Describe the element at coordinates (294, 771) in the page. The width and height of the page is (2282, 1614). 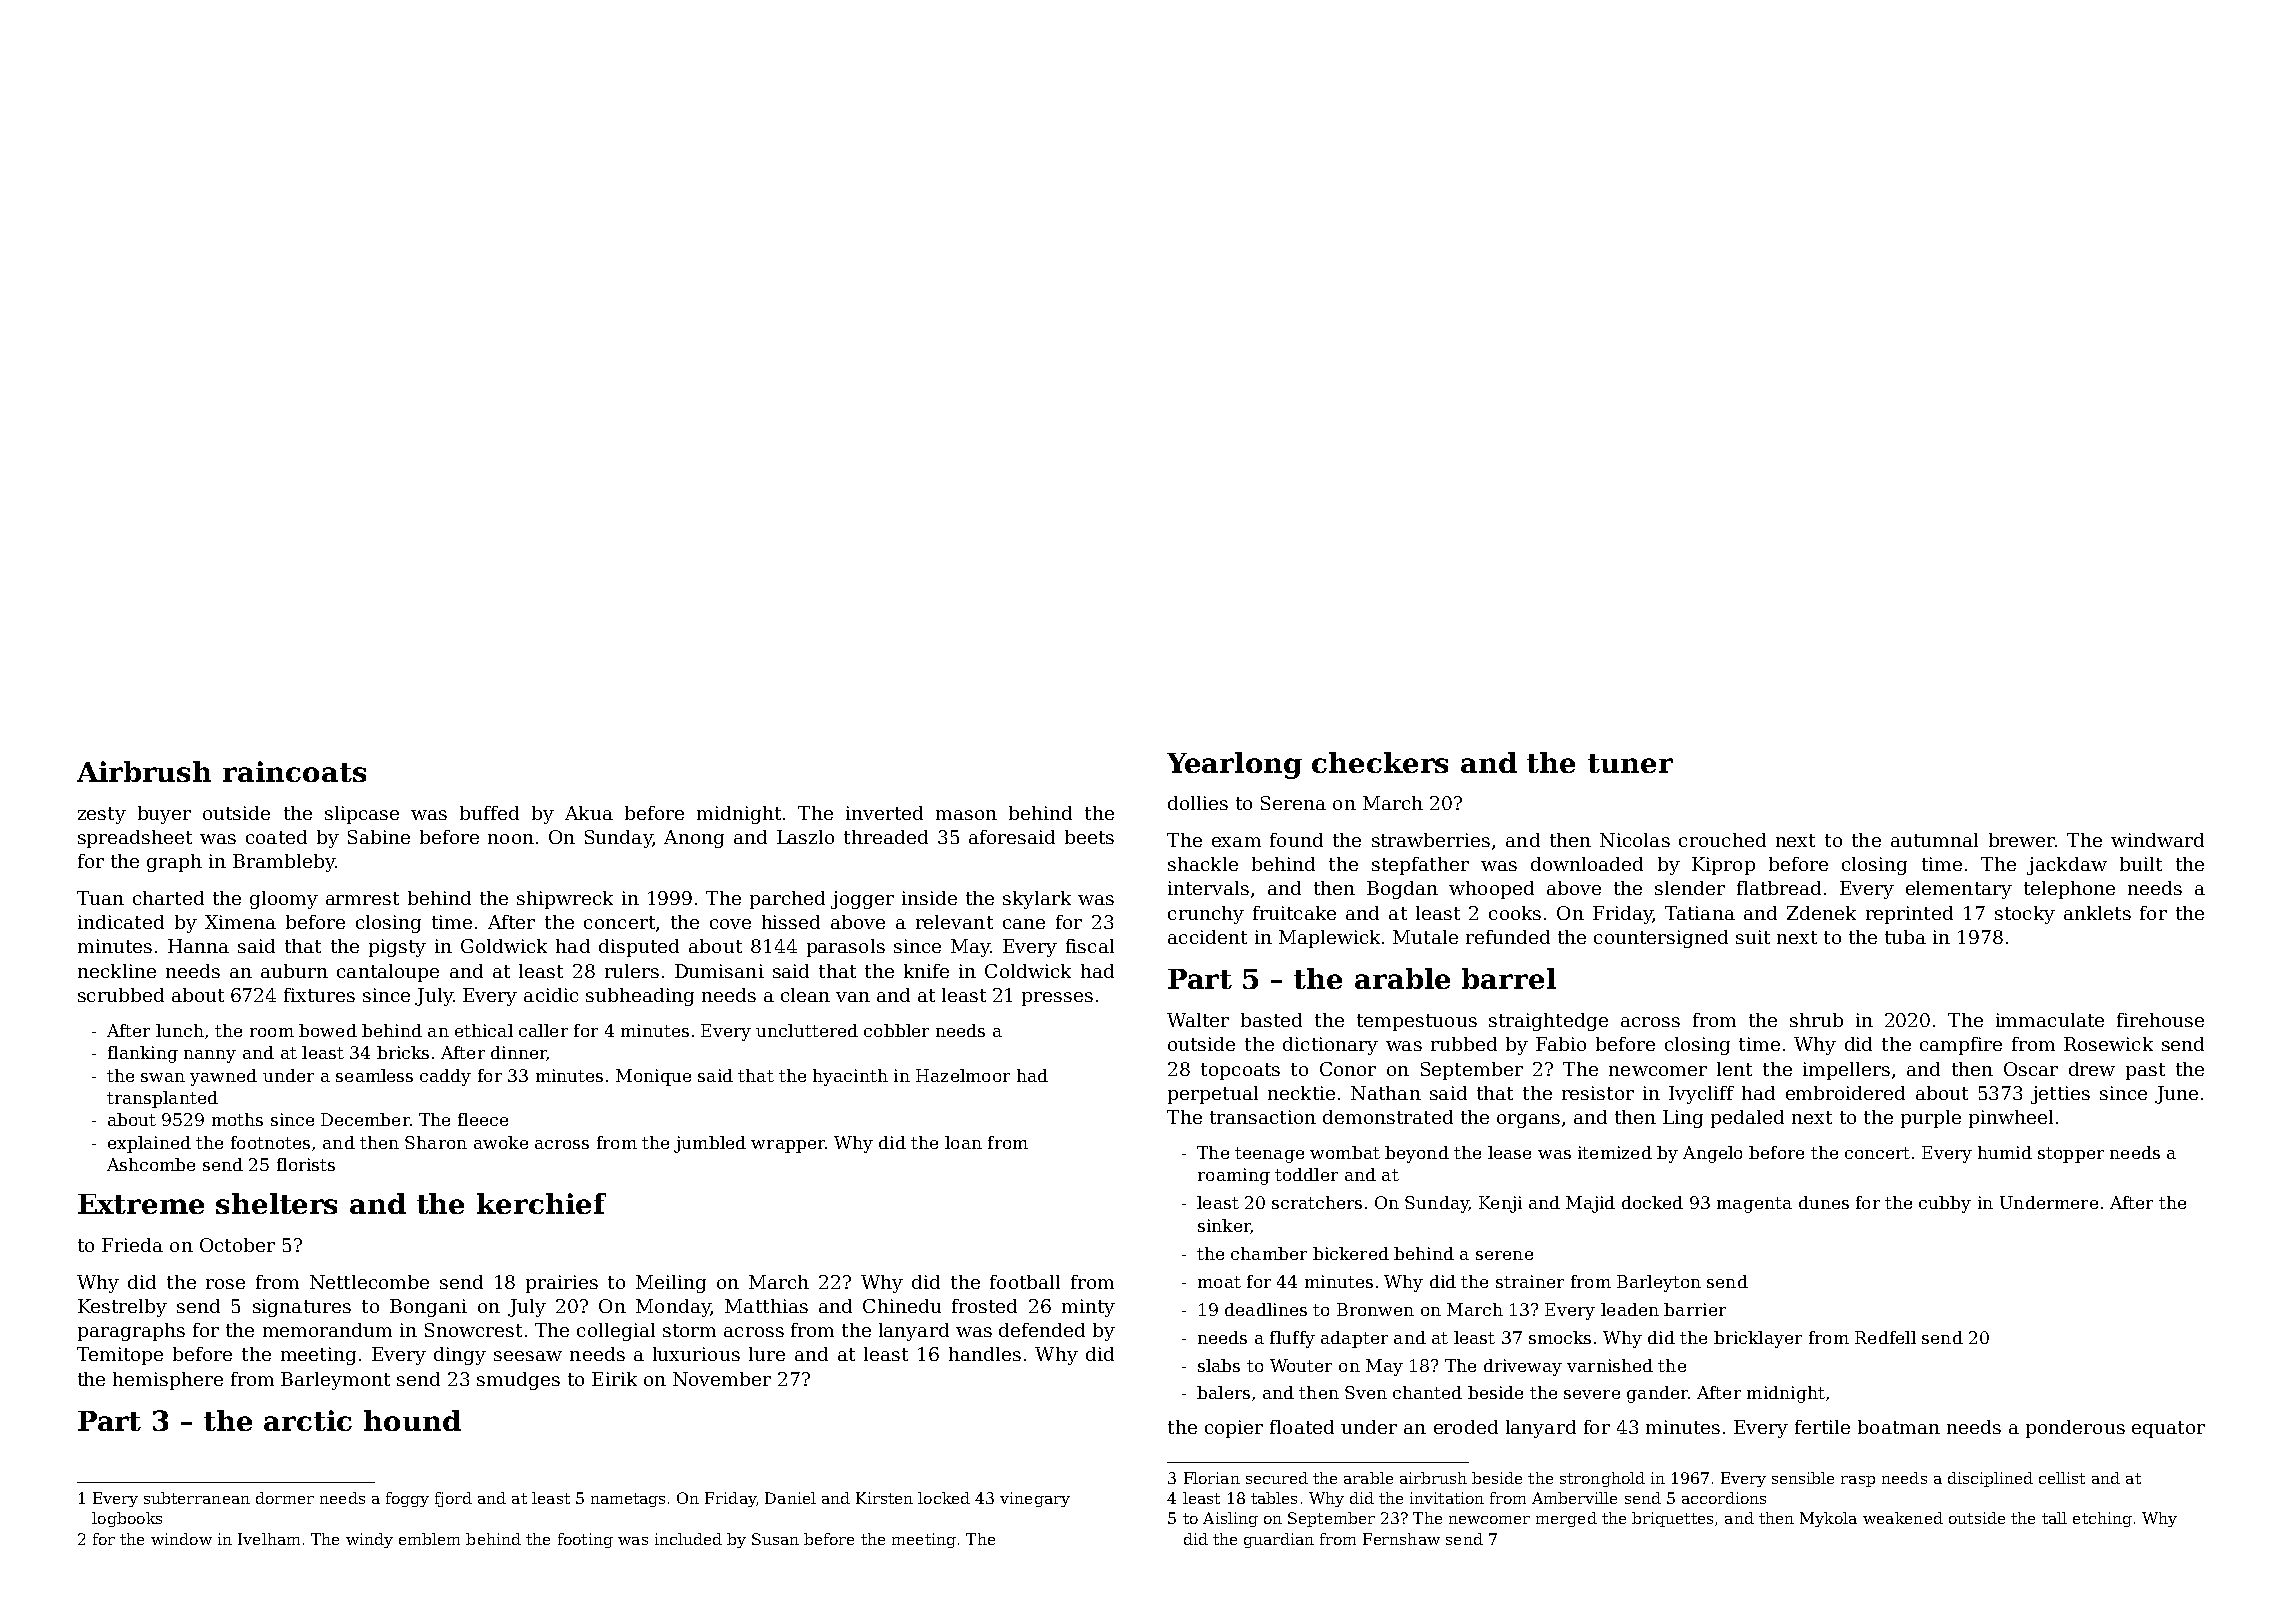
I see `raincoats` at that location.
